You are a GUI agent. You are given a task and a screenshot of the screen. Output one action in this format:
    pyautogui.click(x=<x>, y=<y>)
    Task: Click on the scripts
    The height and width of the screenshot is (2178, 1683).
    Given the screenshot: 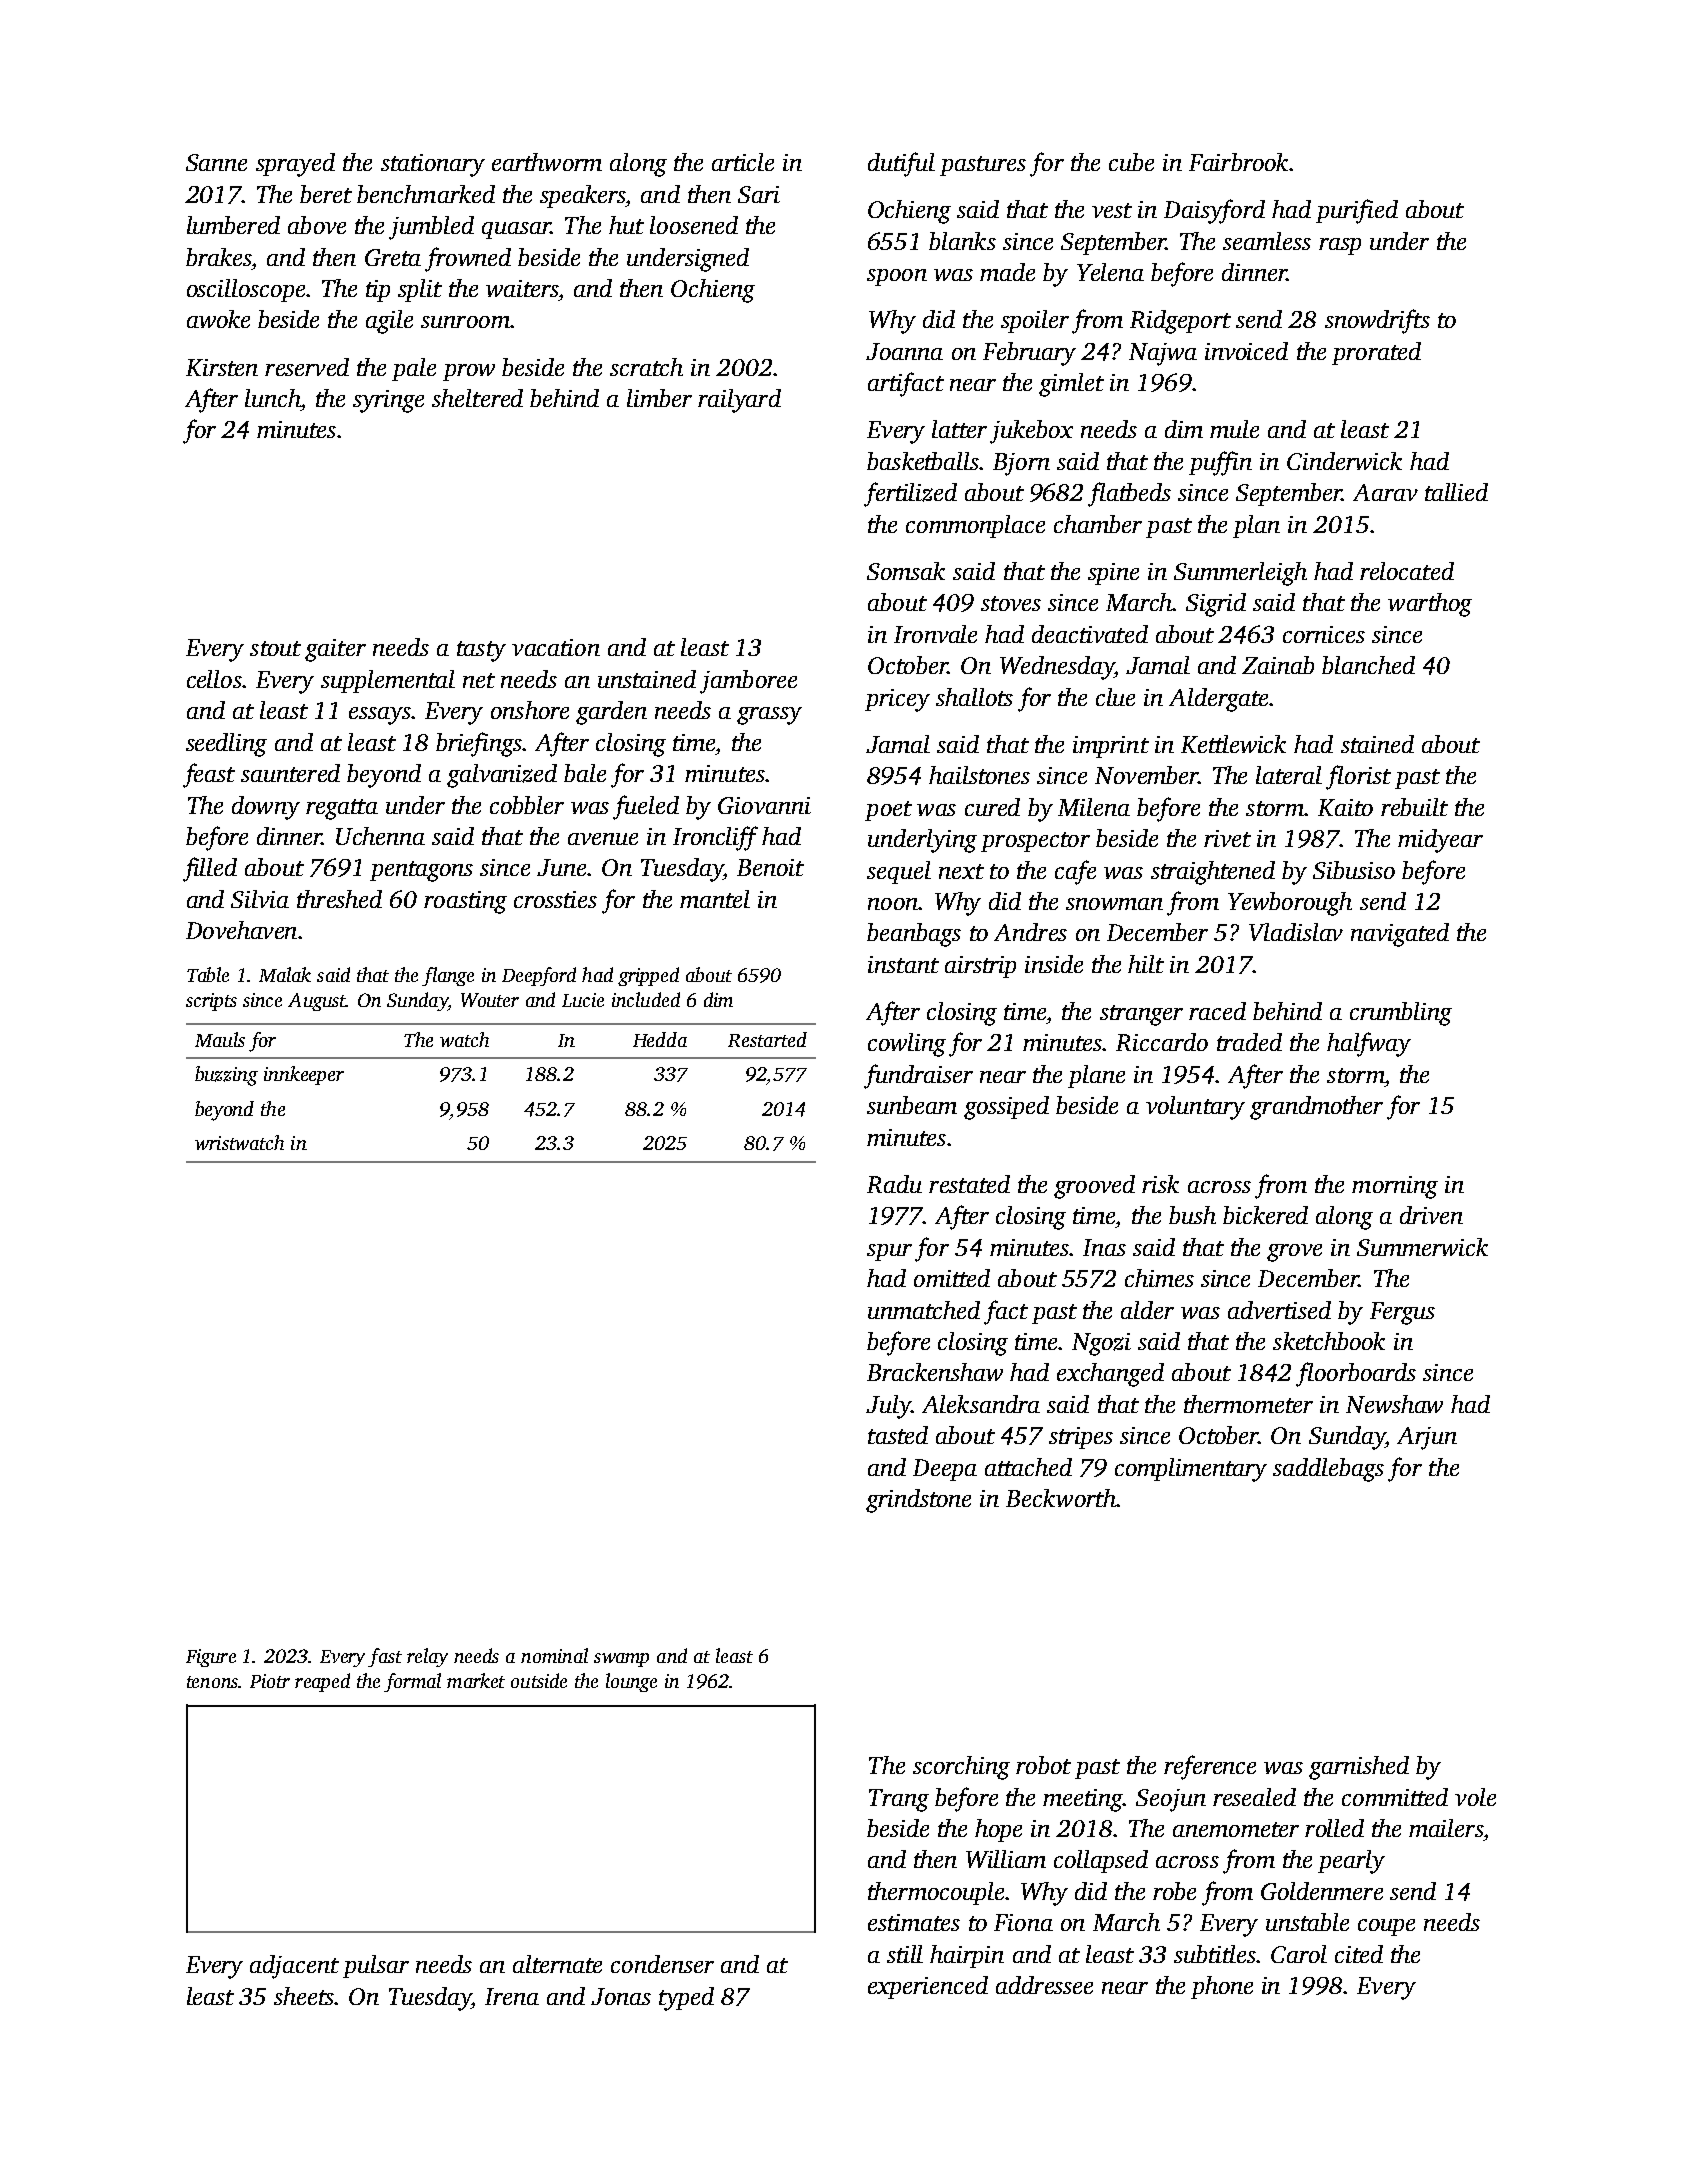 What is the action you would take?
    pyautogui.click(x=211, y=1002)
